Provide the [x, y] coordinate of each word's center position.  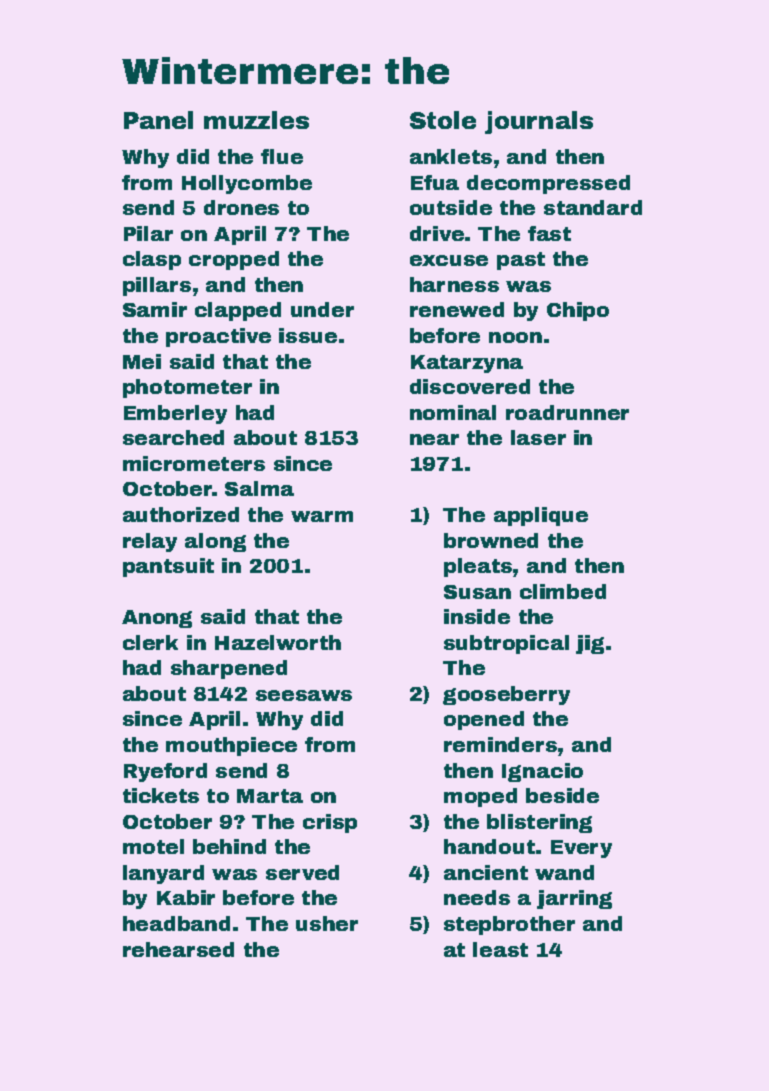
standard [593, 207]
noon [515, 337]
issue [308, 335]
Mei [142, 361]
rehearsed [178, 949]
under [322, 309]
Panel [158, 120]
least [500, 949]
